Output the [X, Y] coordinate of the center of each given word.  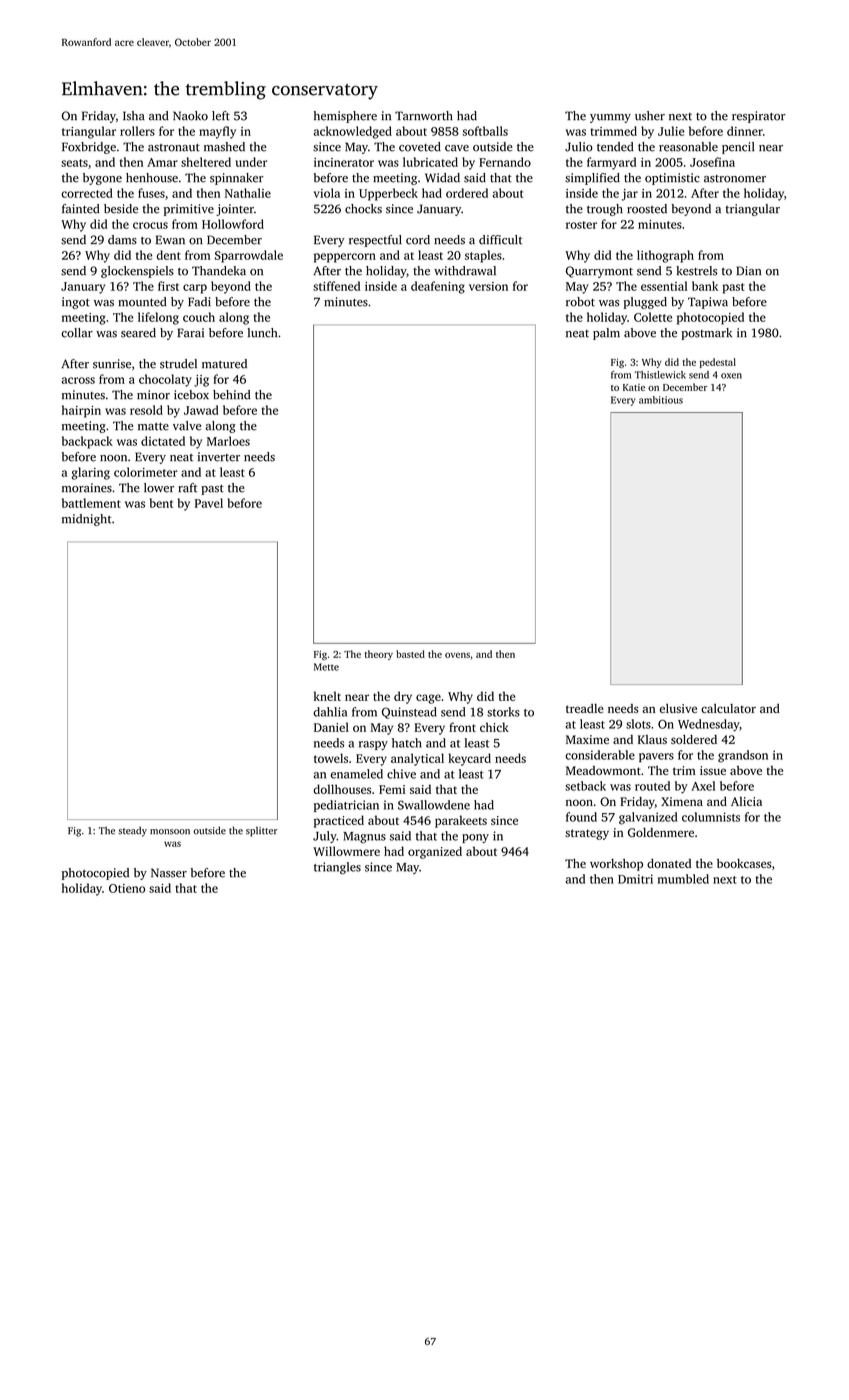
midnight [86, 520]
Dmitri [635, 879]
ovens [457, 655]
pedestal [718, 363]
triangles [337, 868]
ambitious [661, 400]
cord [418, 240]
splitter [262, 832]
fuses [151, 193]
